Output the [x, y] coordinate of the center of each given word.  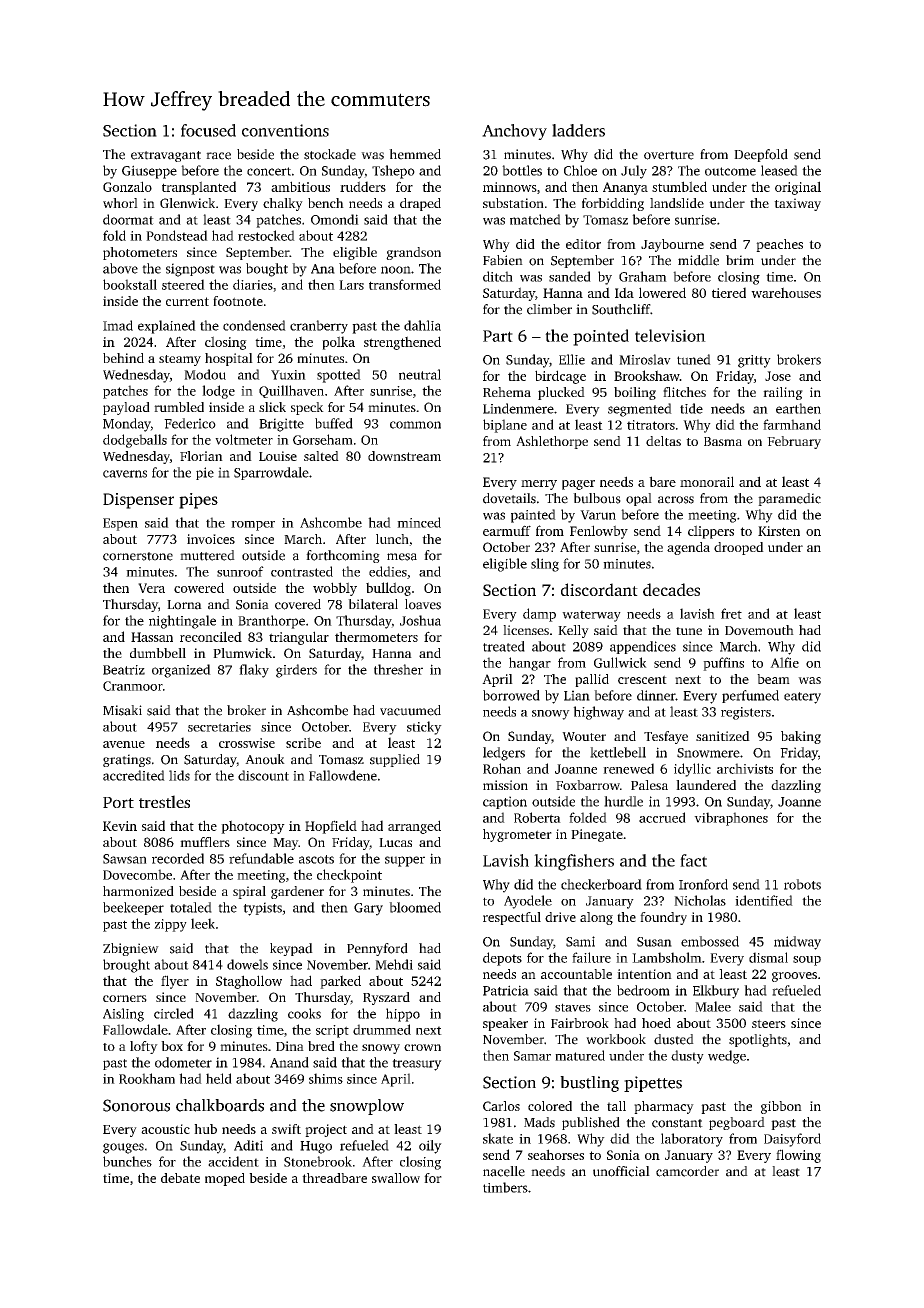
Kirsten [779, 531]
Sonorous [136, 1105]
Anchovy [514, 132]
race [218, 156]
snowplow [367, 1107]
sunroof [240, 571]
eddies [388, 571]
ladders [578, 130]
